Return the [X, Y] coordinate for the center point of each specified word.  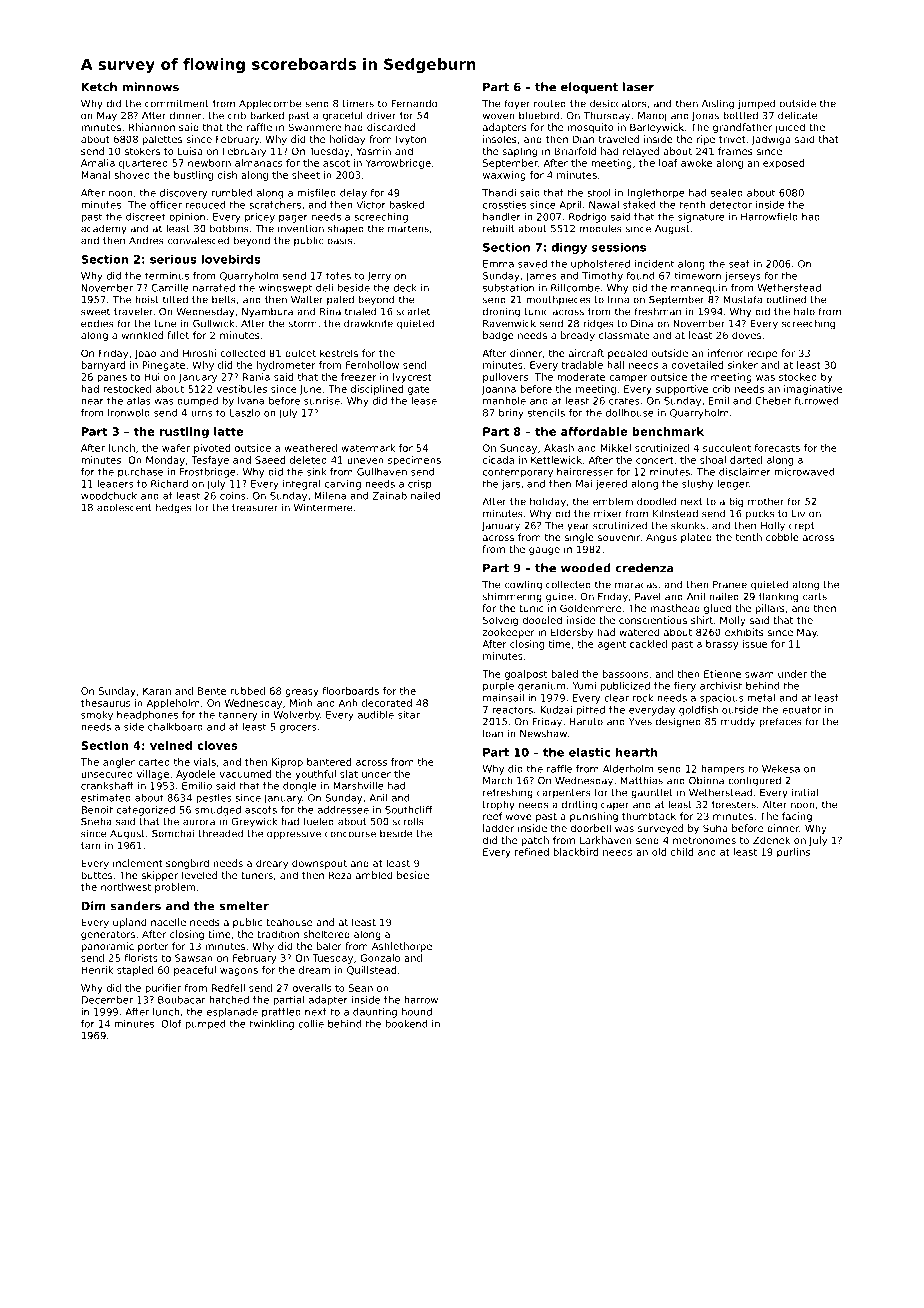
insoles [500, 139]
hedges [173, 508]
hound [417, 1012]
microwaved [804, 472]
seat [739, 264]
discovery [183, 194]
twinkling [271, 1025]
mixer [608, 513]
